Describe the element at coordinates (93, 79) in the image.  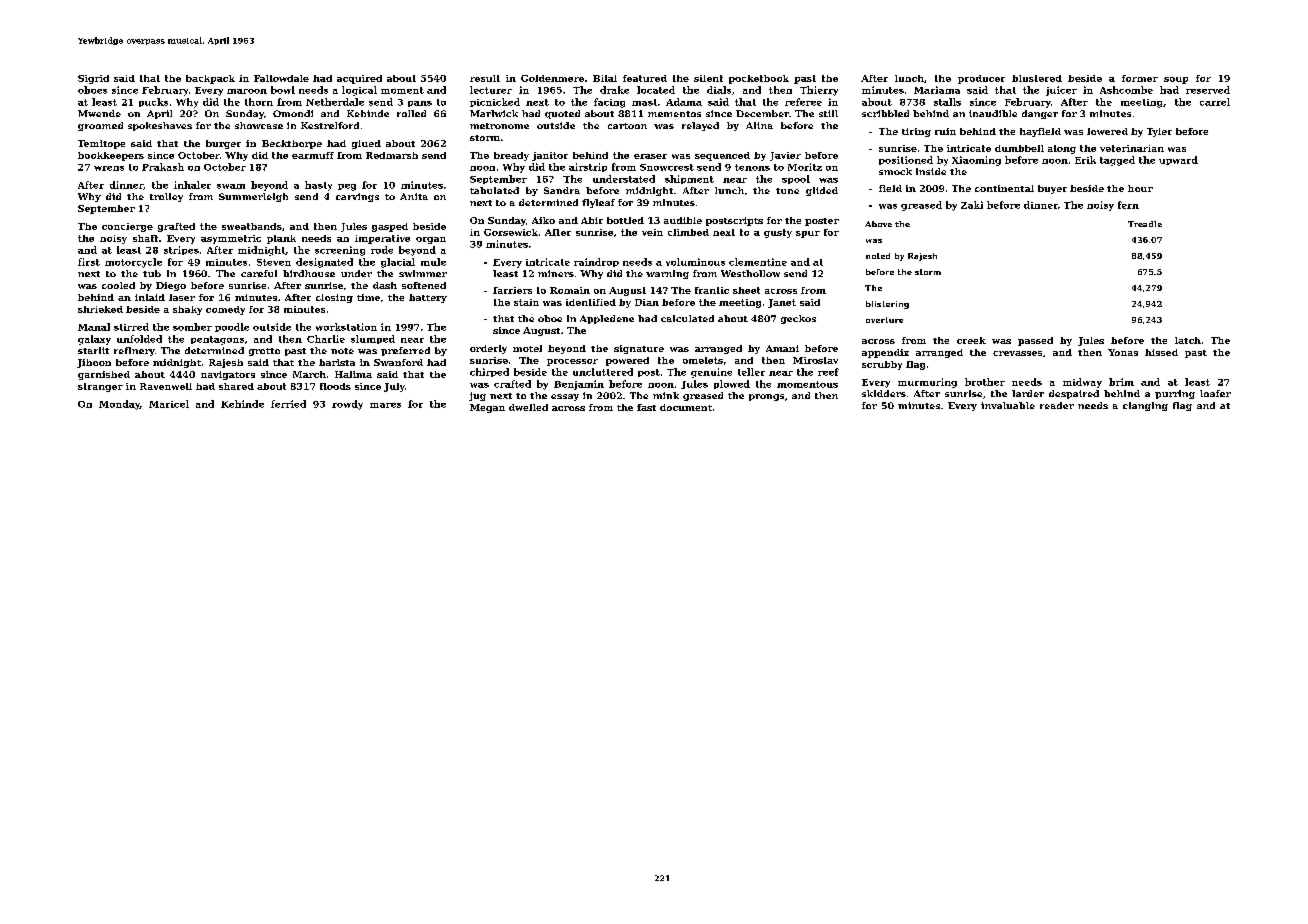
I see `Sigrid` at that location.
